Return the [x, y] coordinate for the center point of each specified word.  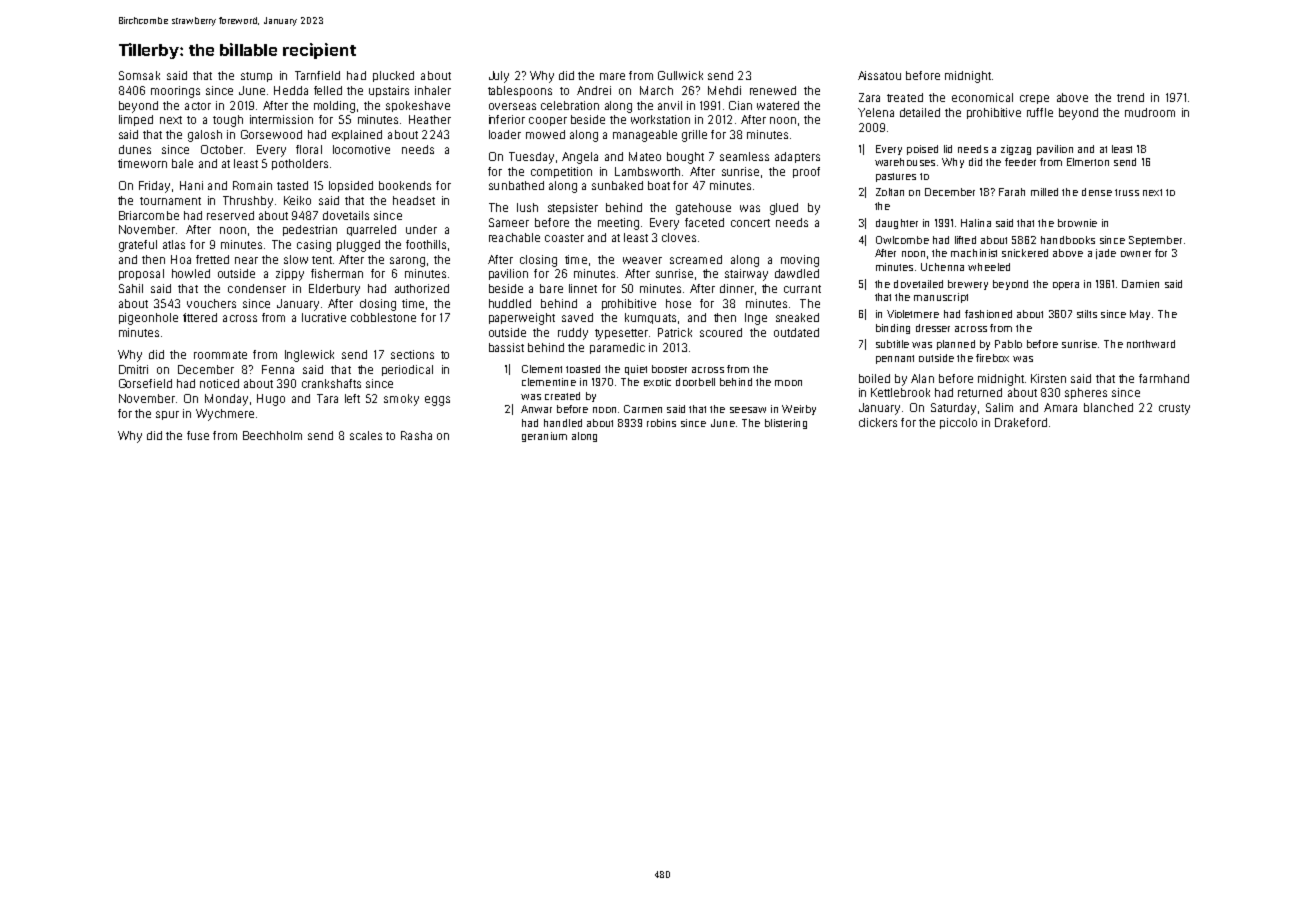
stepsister [573, 208]
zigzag [1016, 150]
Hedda [291, 90]
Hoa [181, 259]
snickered [1025, 253]
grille [694, 136]
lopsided [351, 186]
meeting [618, 224]
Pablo [1008, 344]
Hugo [271, 400]
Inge [756, 319]
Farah [1012, 192]
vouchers [211, 303]
